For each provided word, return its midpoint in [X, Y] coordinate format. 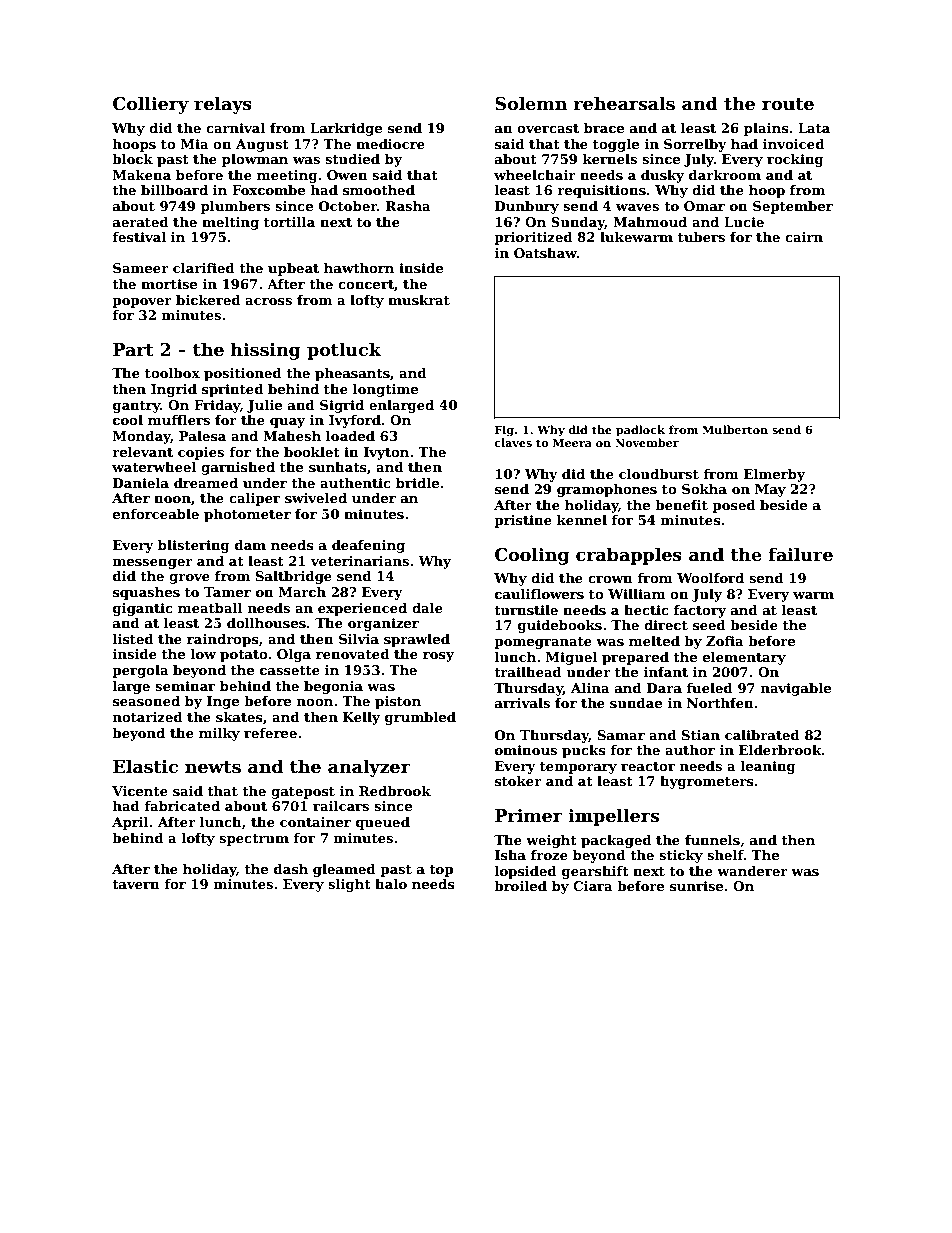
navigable [796, 689]
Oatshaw [545, 253]
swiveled [316, 498]
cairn [804, 237]
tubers [701, 237]
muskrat [419, 300]
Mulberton [735, 429]
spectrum [254, 840]
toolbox [172, 373]
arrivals [522, 703]
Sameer [141, 268]
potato [244, 656]
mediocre [390, 144]
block [132, 159]
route [788, 104]
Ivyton [386, 453]
